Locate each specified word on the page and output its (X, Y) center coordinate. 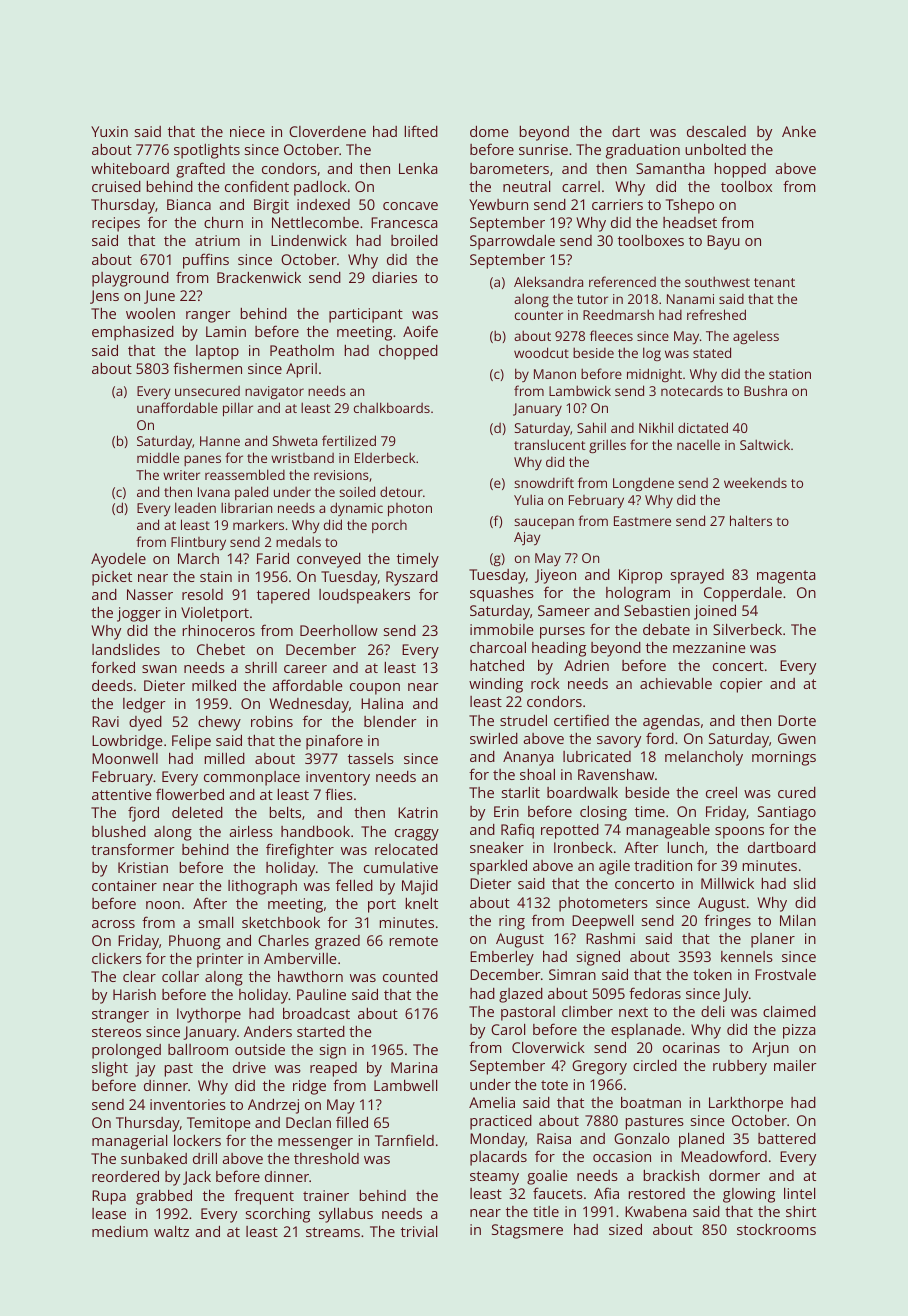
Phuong (195, 942)
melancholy (704, 758)
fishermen (207, 368)
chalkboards (392, 407)
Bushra (765, 390)
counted (410, 976)
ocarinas (691, 1047)
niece (247, 131)
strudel (523, 720)
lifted (421, 131)
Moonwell (125, 758)
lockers (197, 1140)
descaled (716, 131)
